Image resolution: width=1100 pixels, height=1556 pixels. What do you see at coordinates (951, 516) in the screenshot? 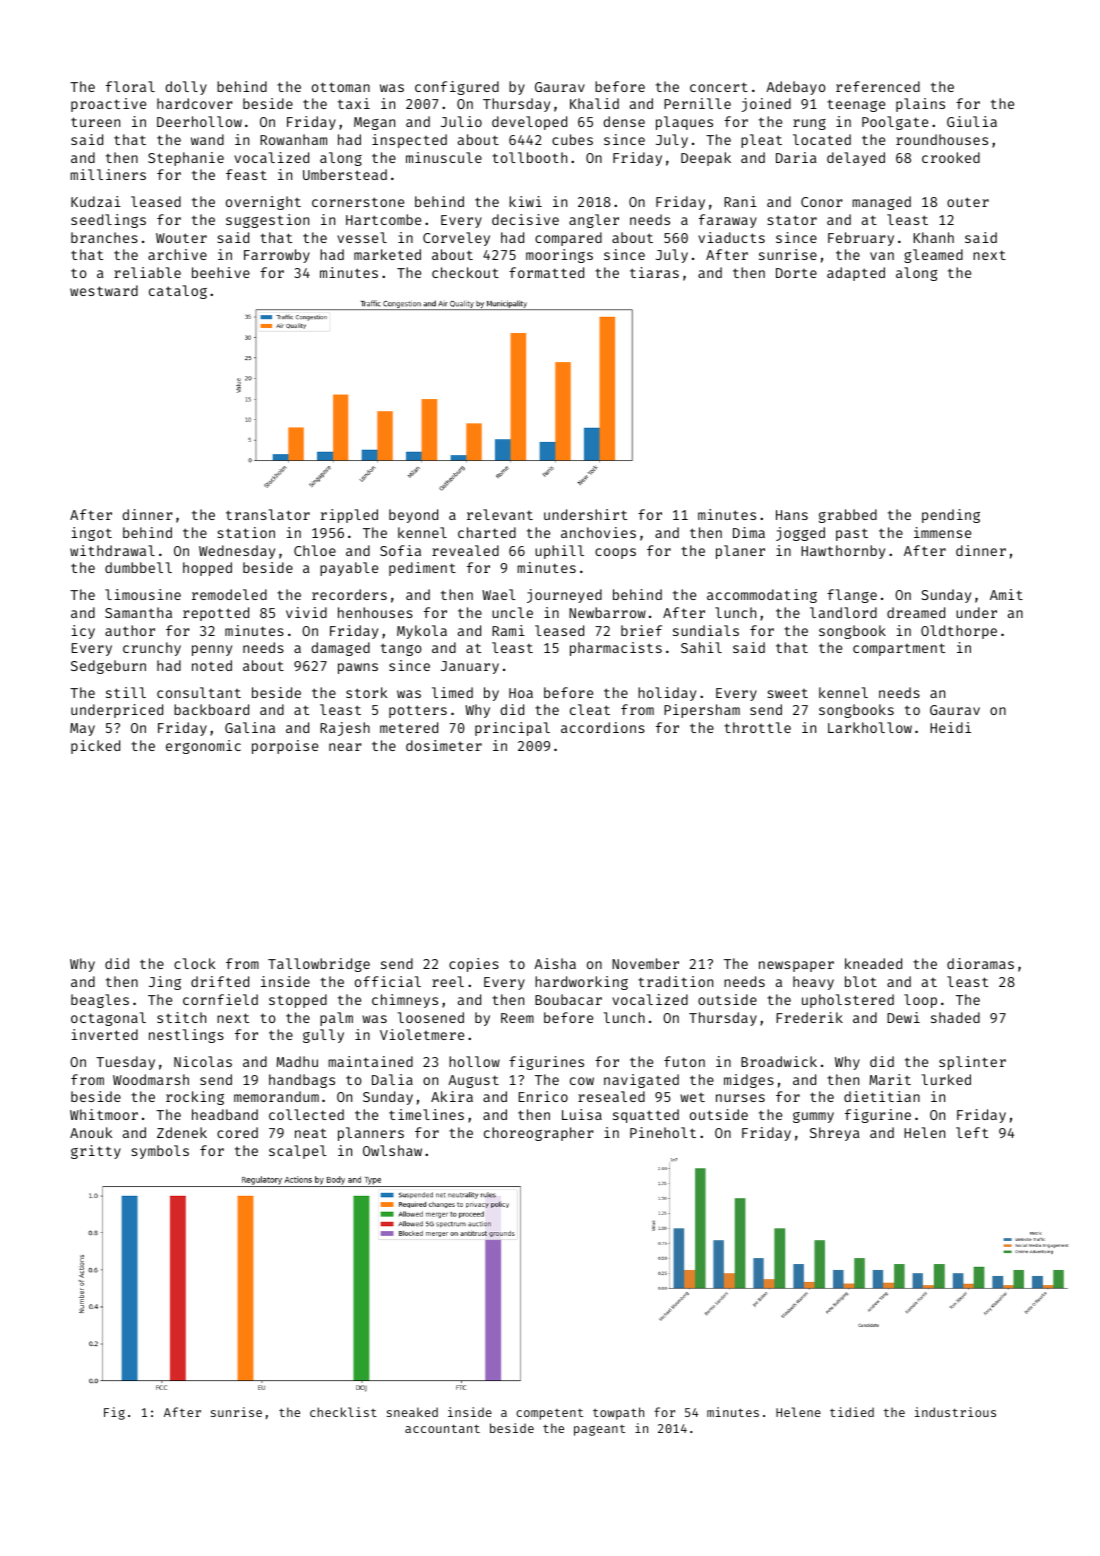
I see `pending` at bounding box center [951, 516].
